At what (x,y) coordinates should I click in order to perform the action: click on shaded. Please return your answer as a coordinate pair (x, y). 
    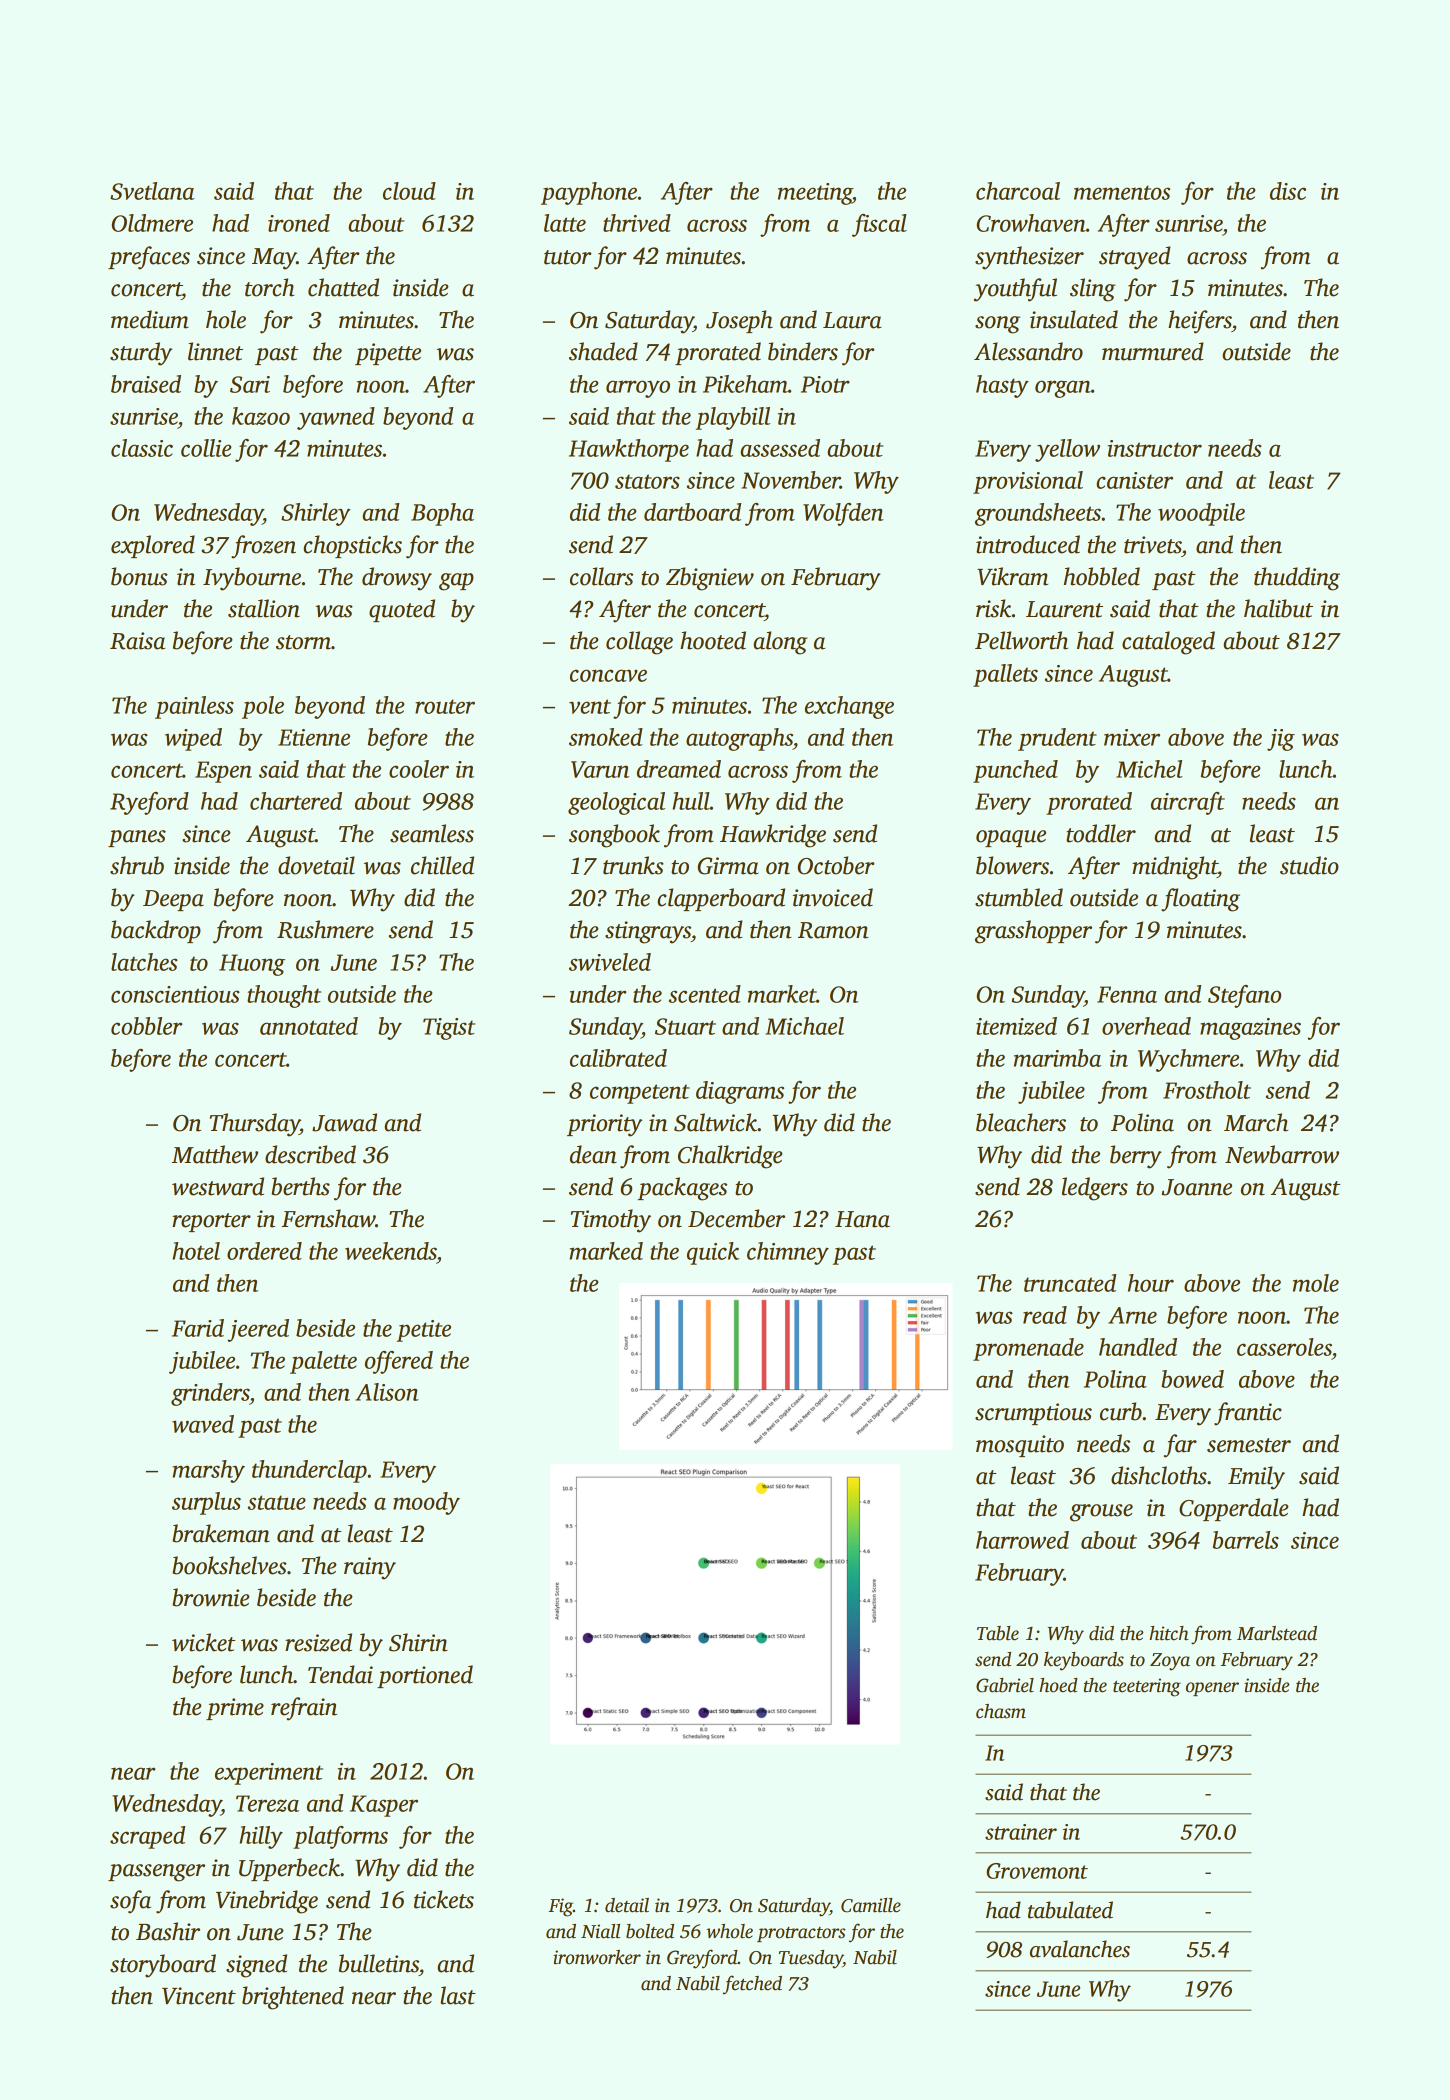
    Looking at the image, I should click on (603, 351).
